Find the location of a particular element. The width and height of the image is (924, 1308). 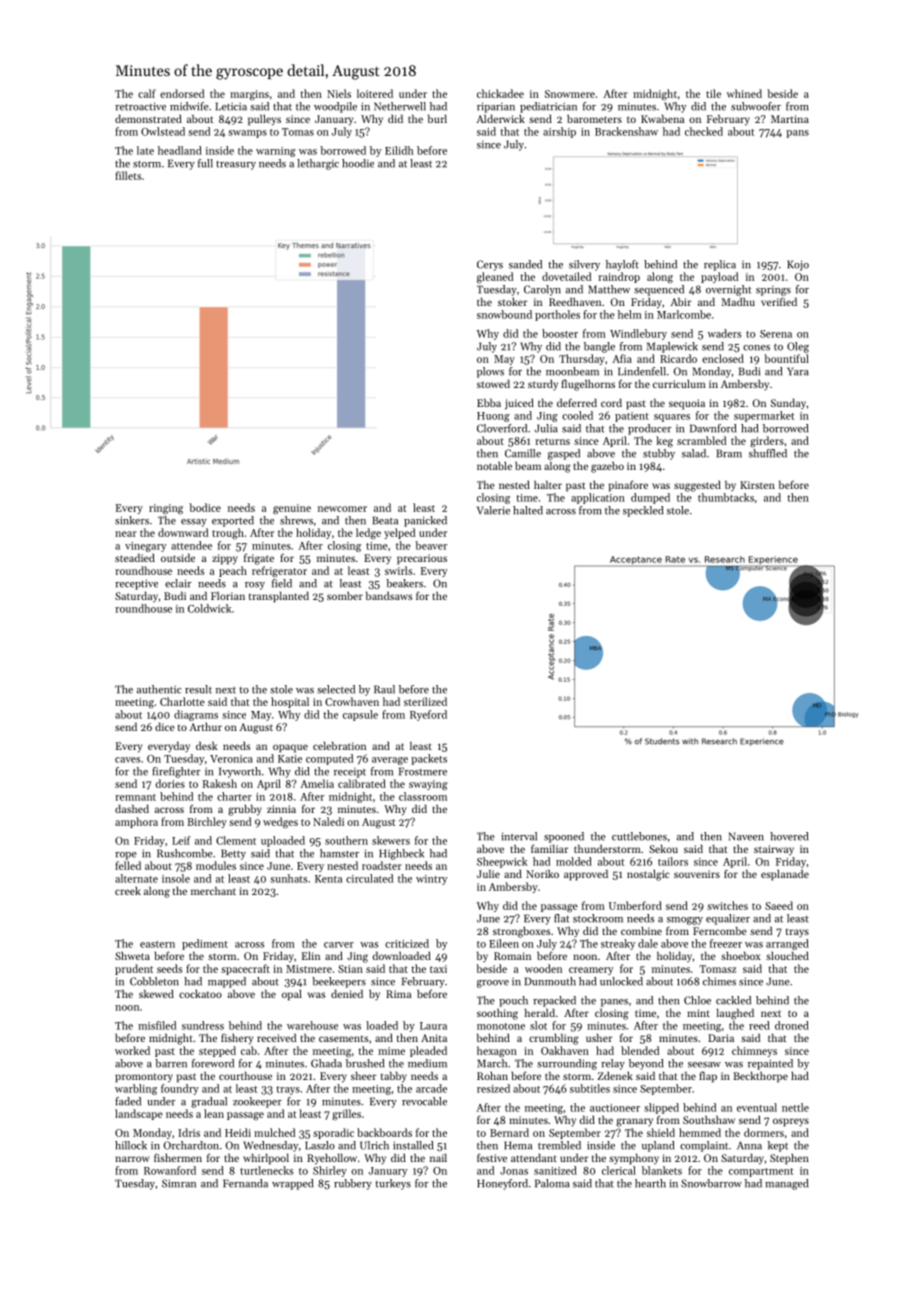

whined is located at coordinates (744, 93).
